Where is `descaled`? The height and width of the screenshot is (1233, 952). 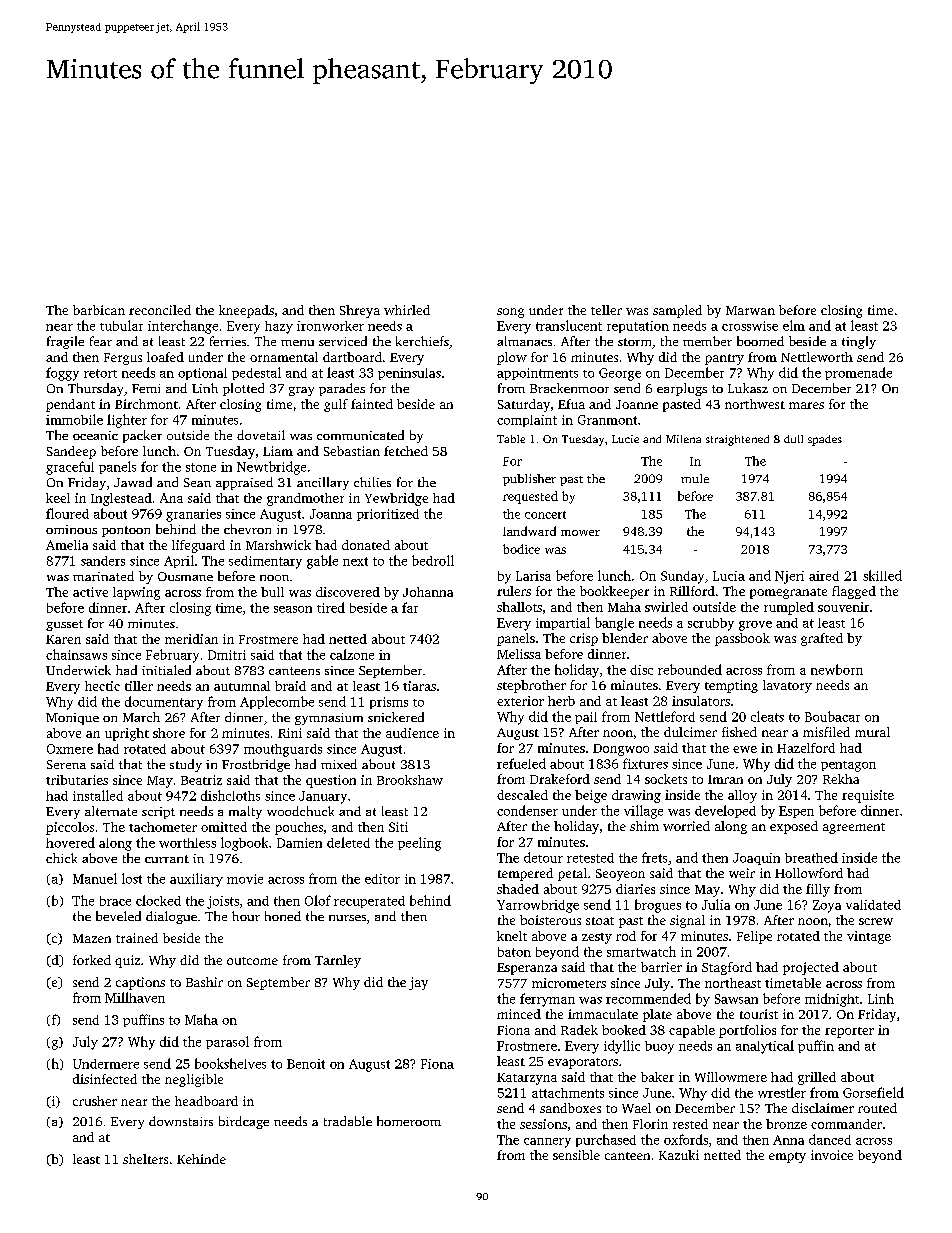 descaled is located at coordinates (522, 795).
